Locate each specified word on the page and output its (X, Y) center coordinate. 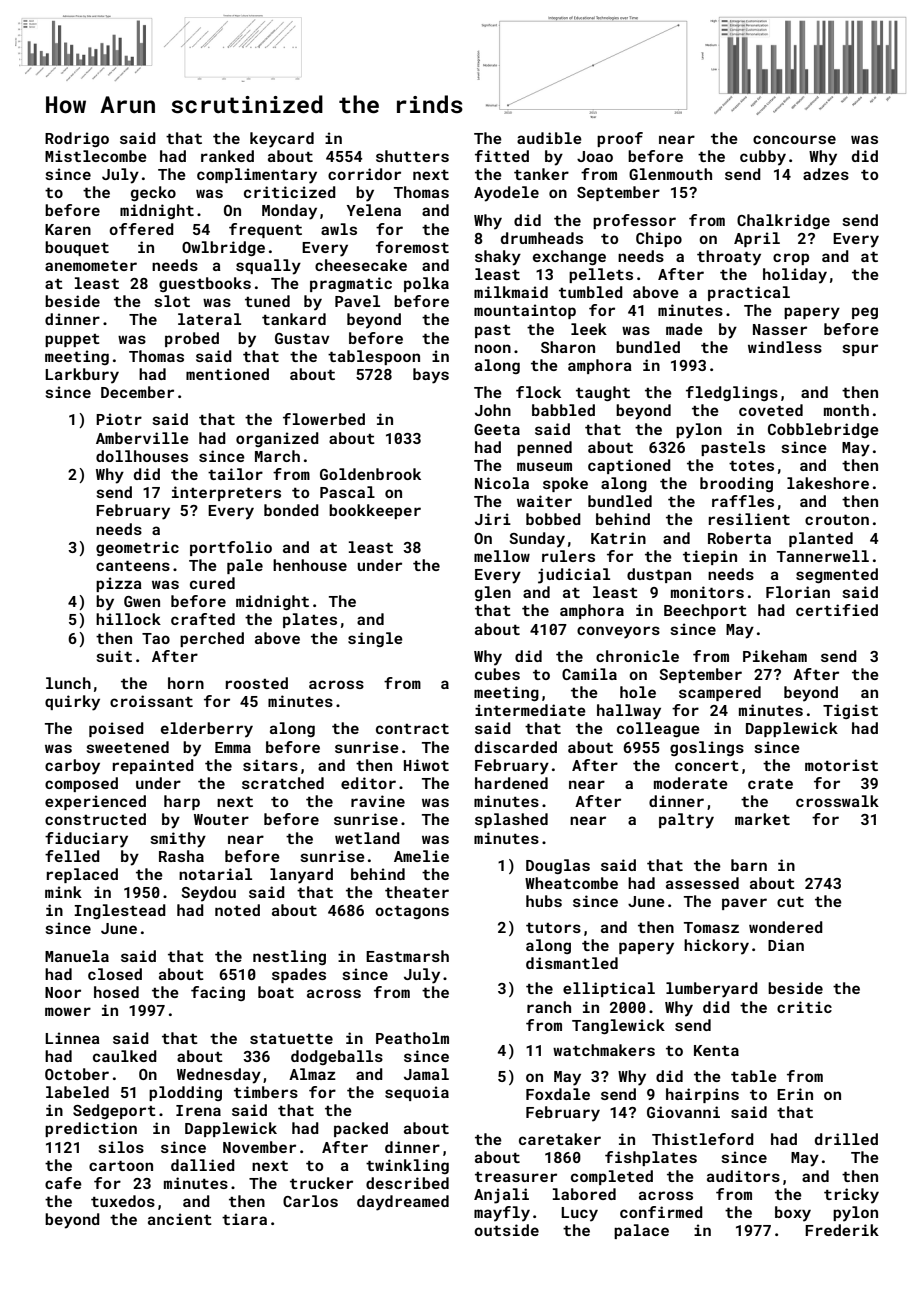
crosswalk (837, 801)
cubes (497, 674)
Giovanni (683, 1112)
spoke (565, 484)
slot (172, 301)
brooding (736, 484)
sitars (270, 765)
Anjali (501, 1196)
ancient (180, 1219)
